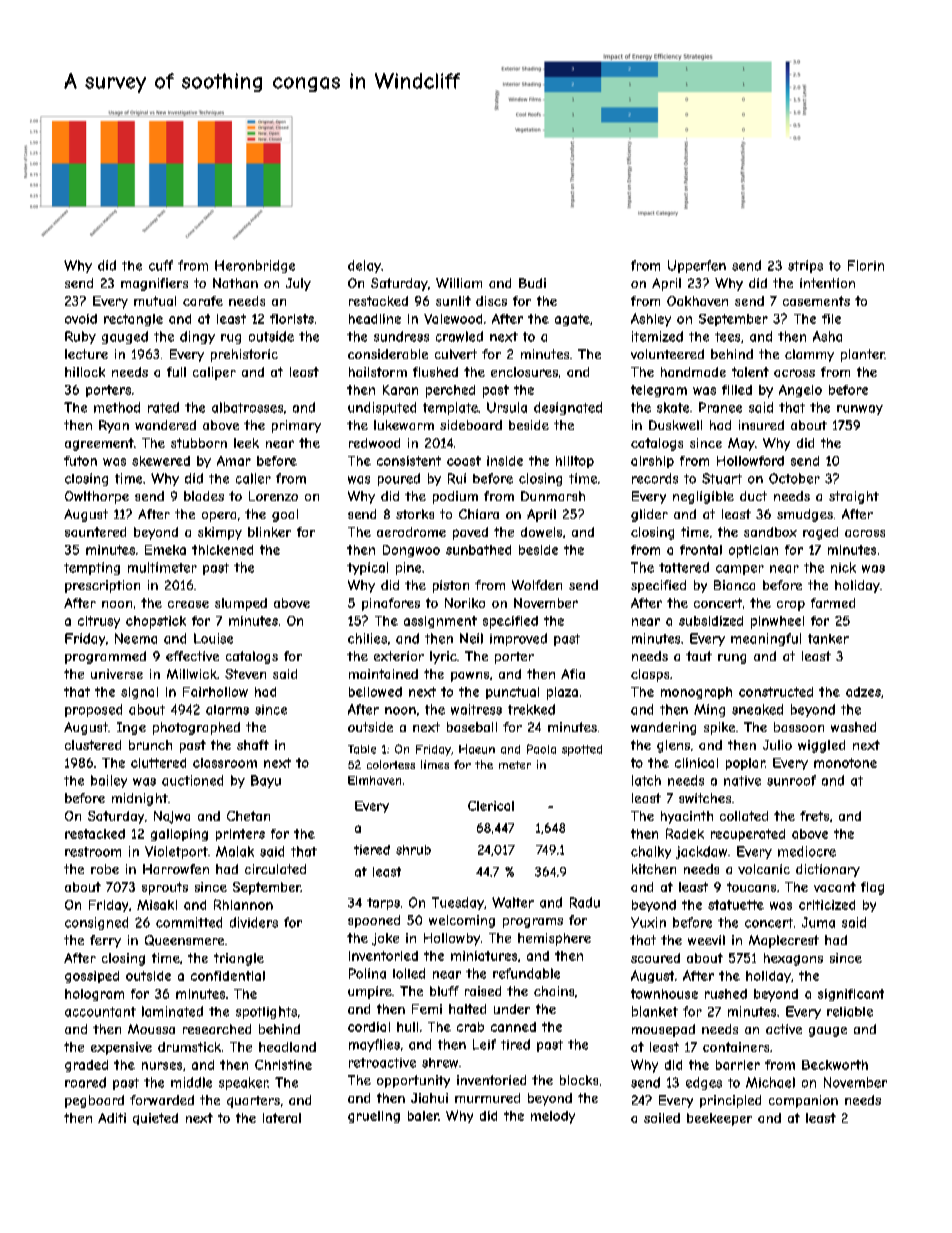  What do you see at coordinates (253, 745) in the screenshot?
I see `shaft` at bounding box center [253, 745].
